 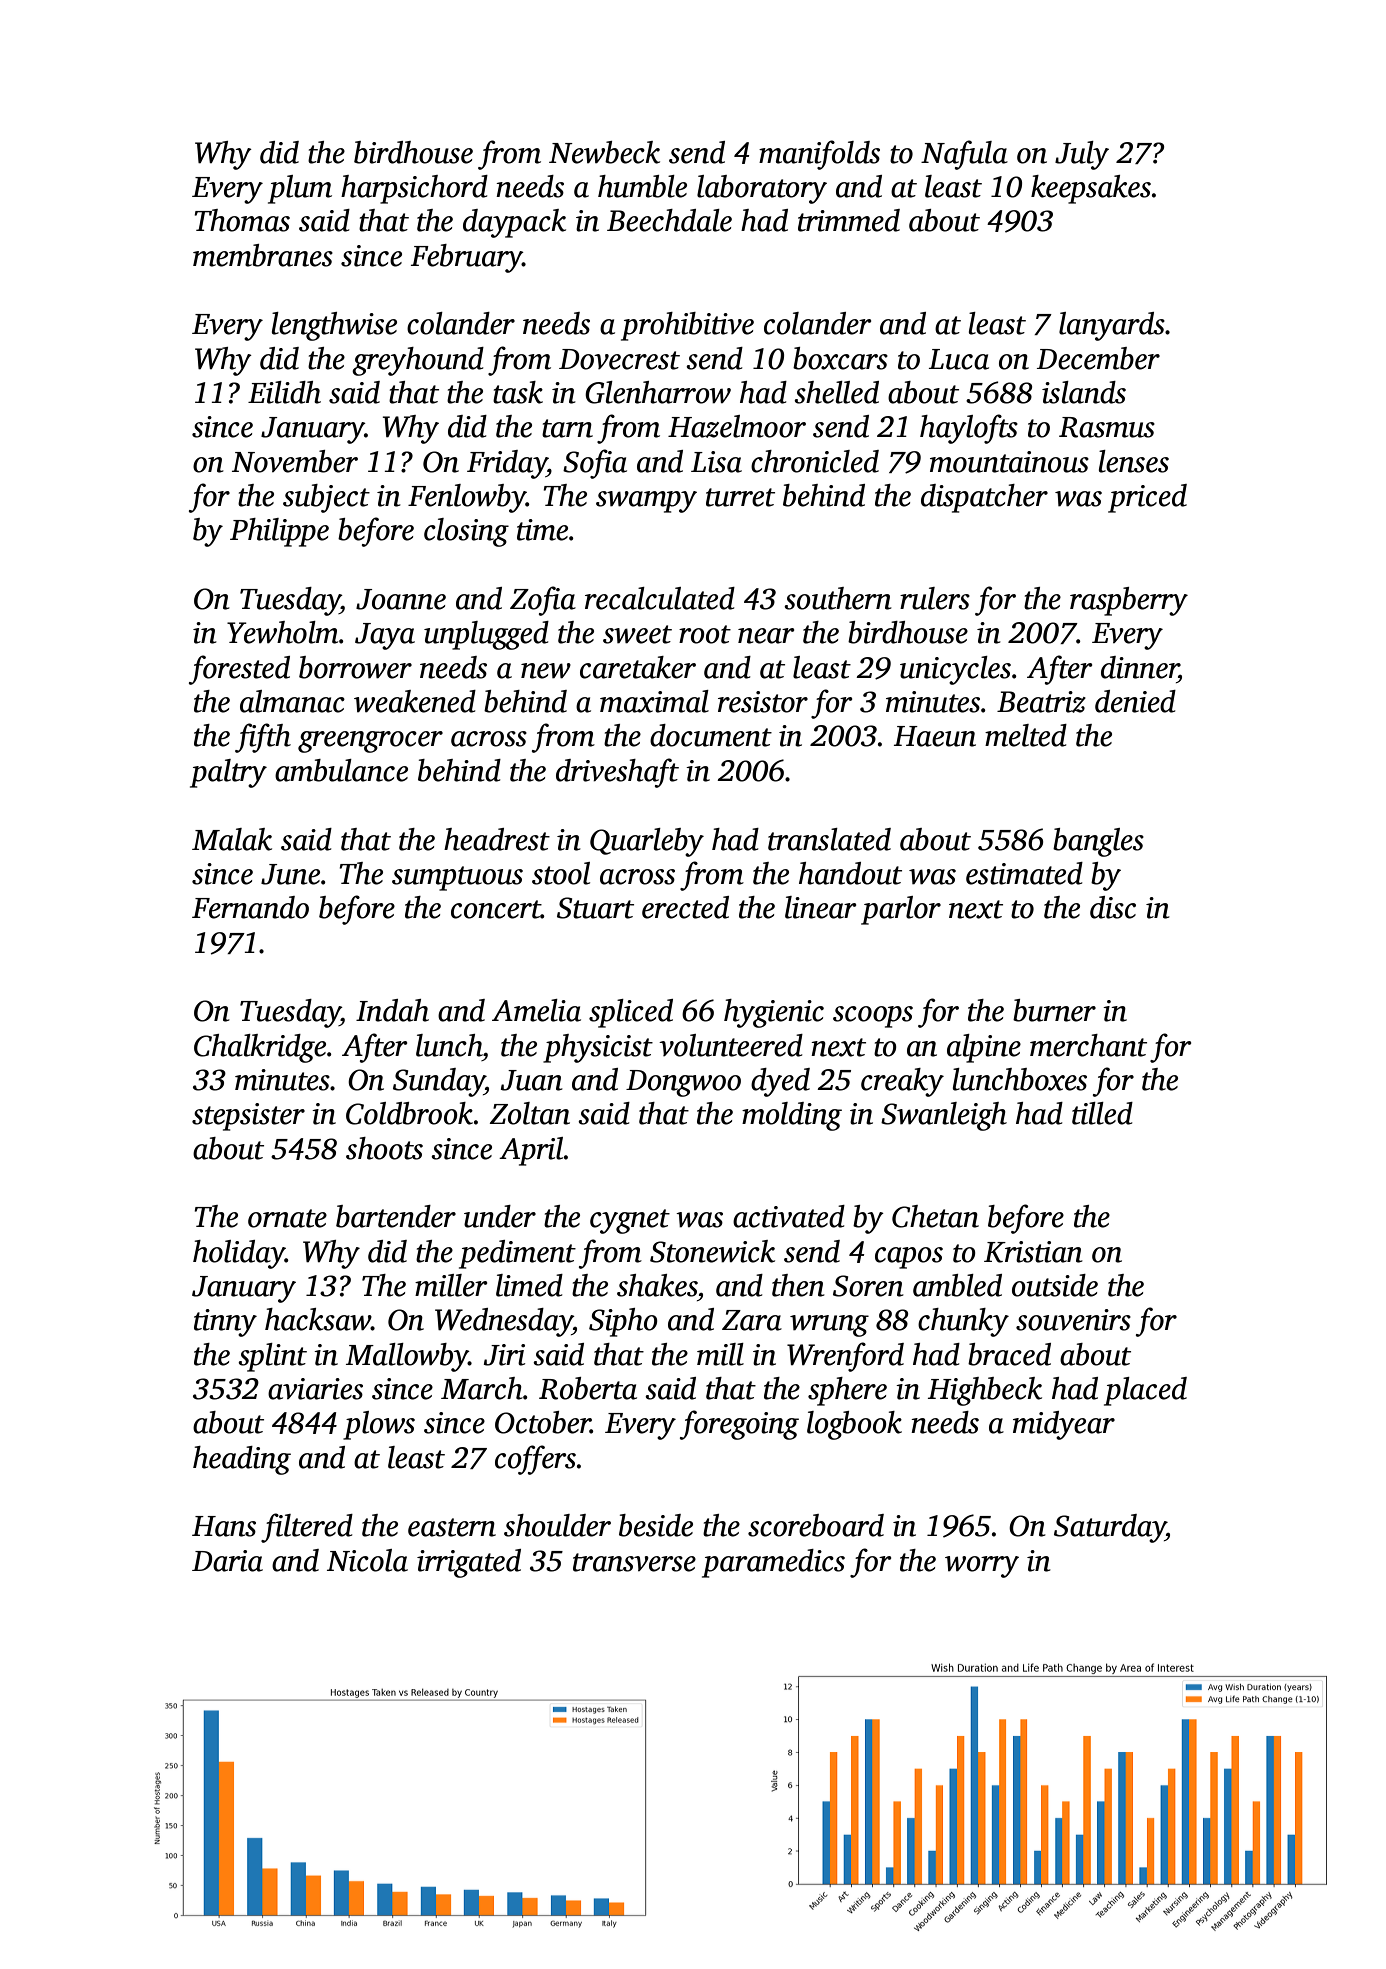 I want to click on Eilidh, so click(x=284, y=392).
